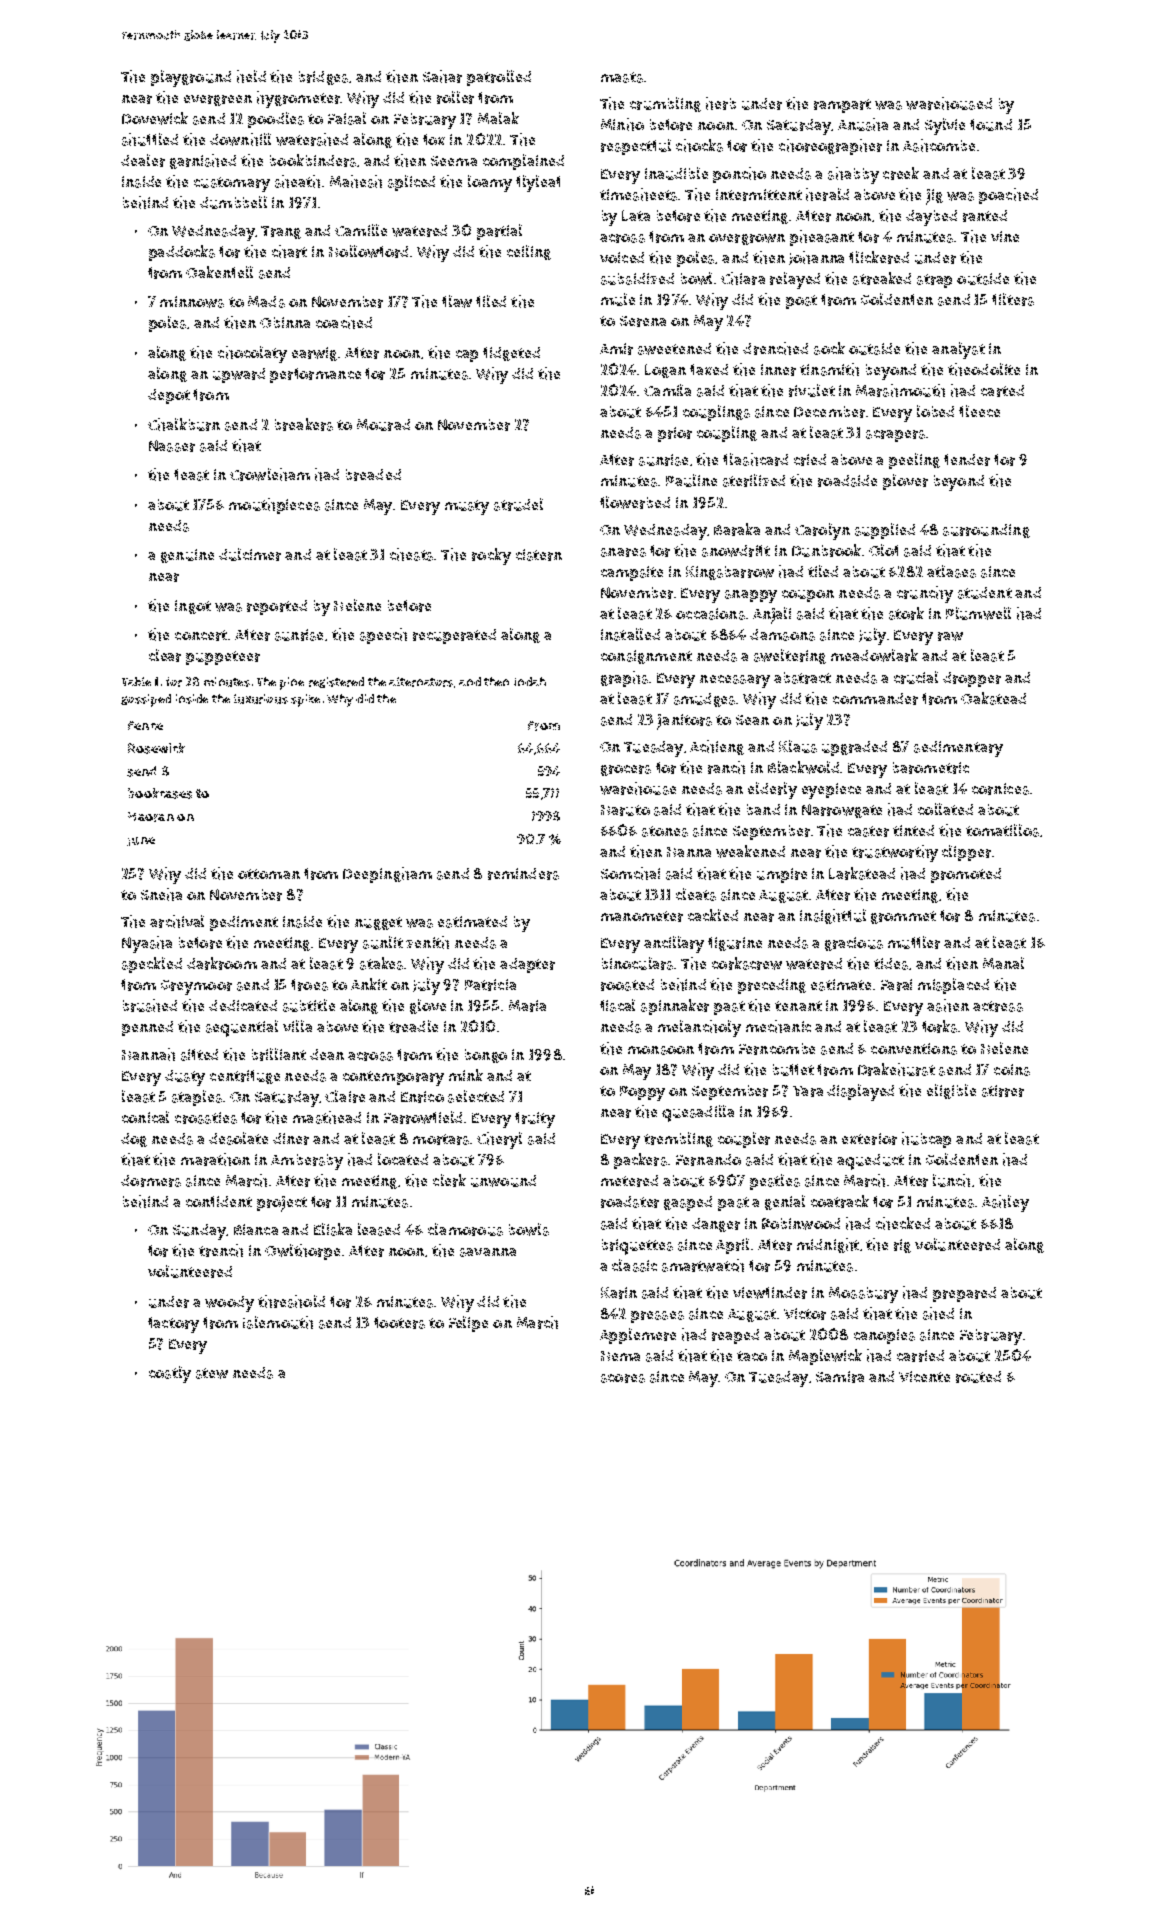 The width and height of the screenshot is (1167, 1923). What do you see at coordinates (490, 985) in the screenshot?
I see `Patricia` at bounding box center [490, 985].
